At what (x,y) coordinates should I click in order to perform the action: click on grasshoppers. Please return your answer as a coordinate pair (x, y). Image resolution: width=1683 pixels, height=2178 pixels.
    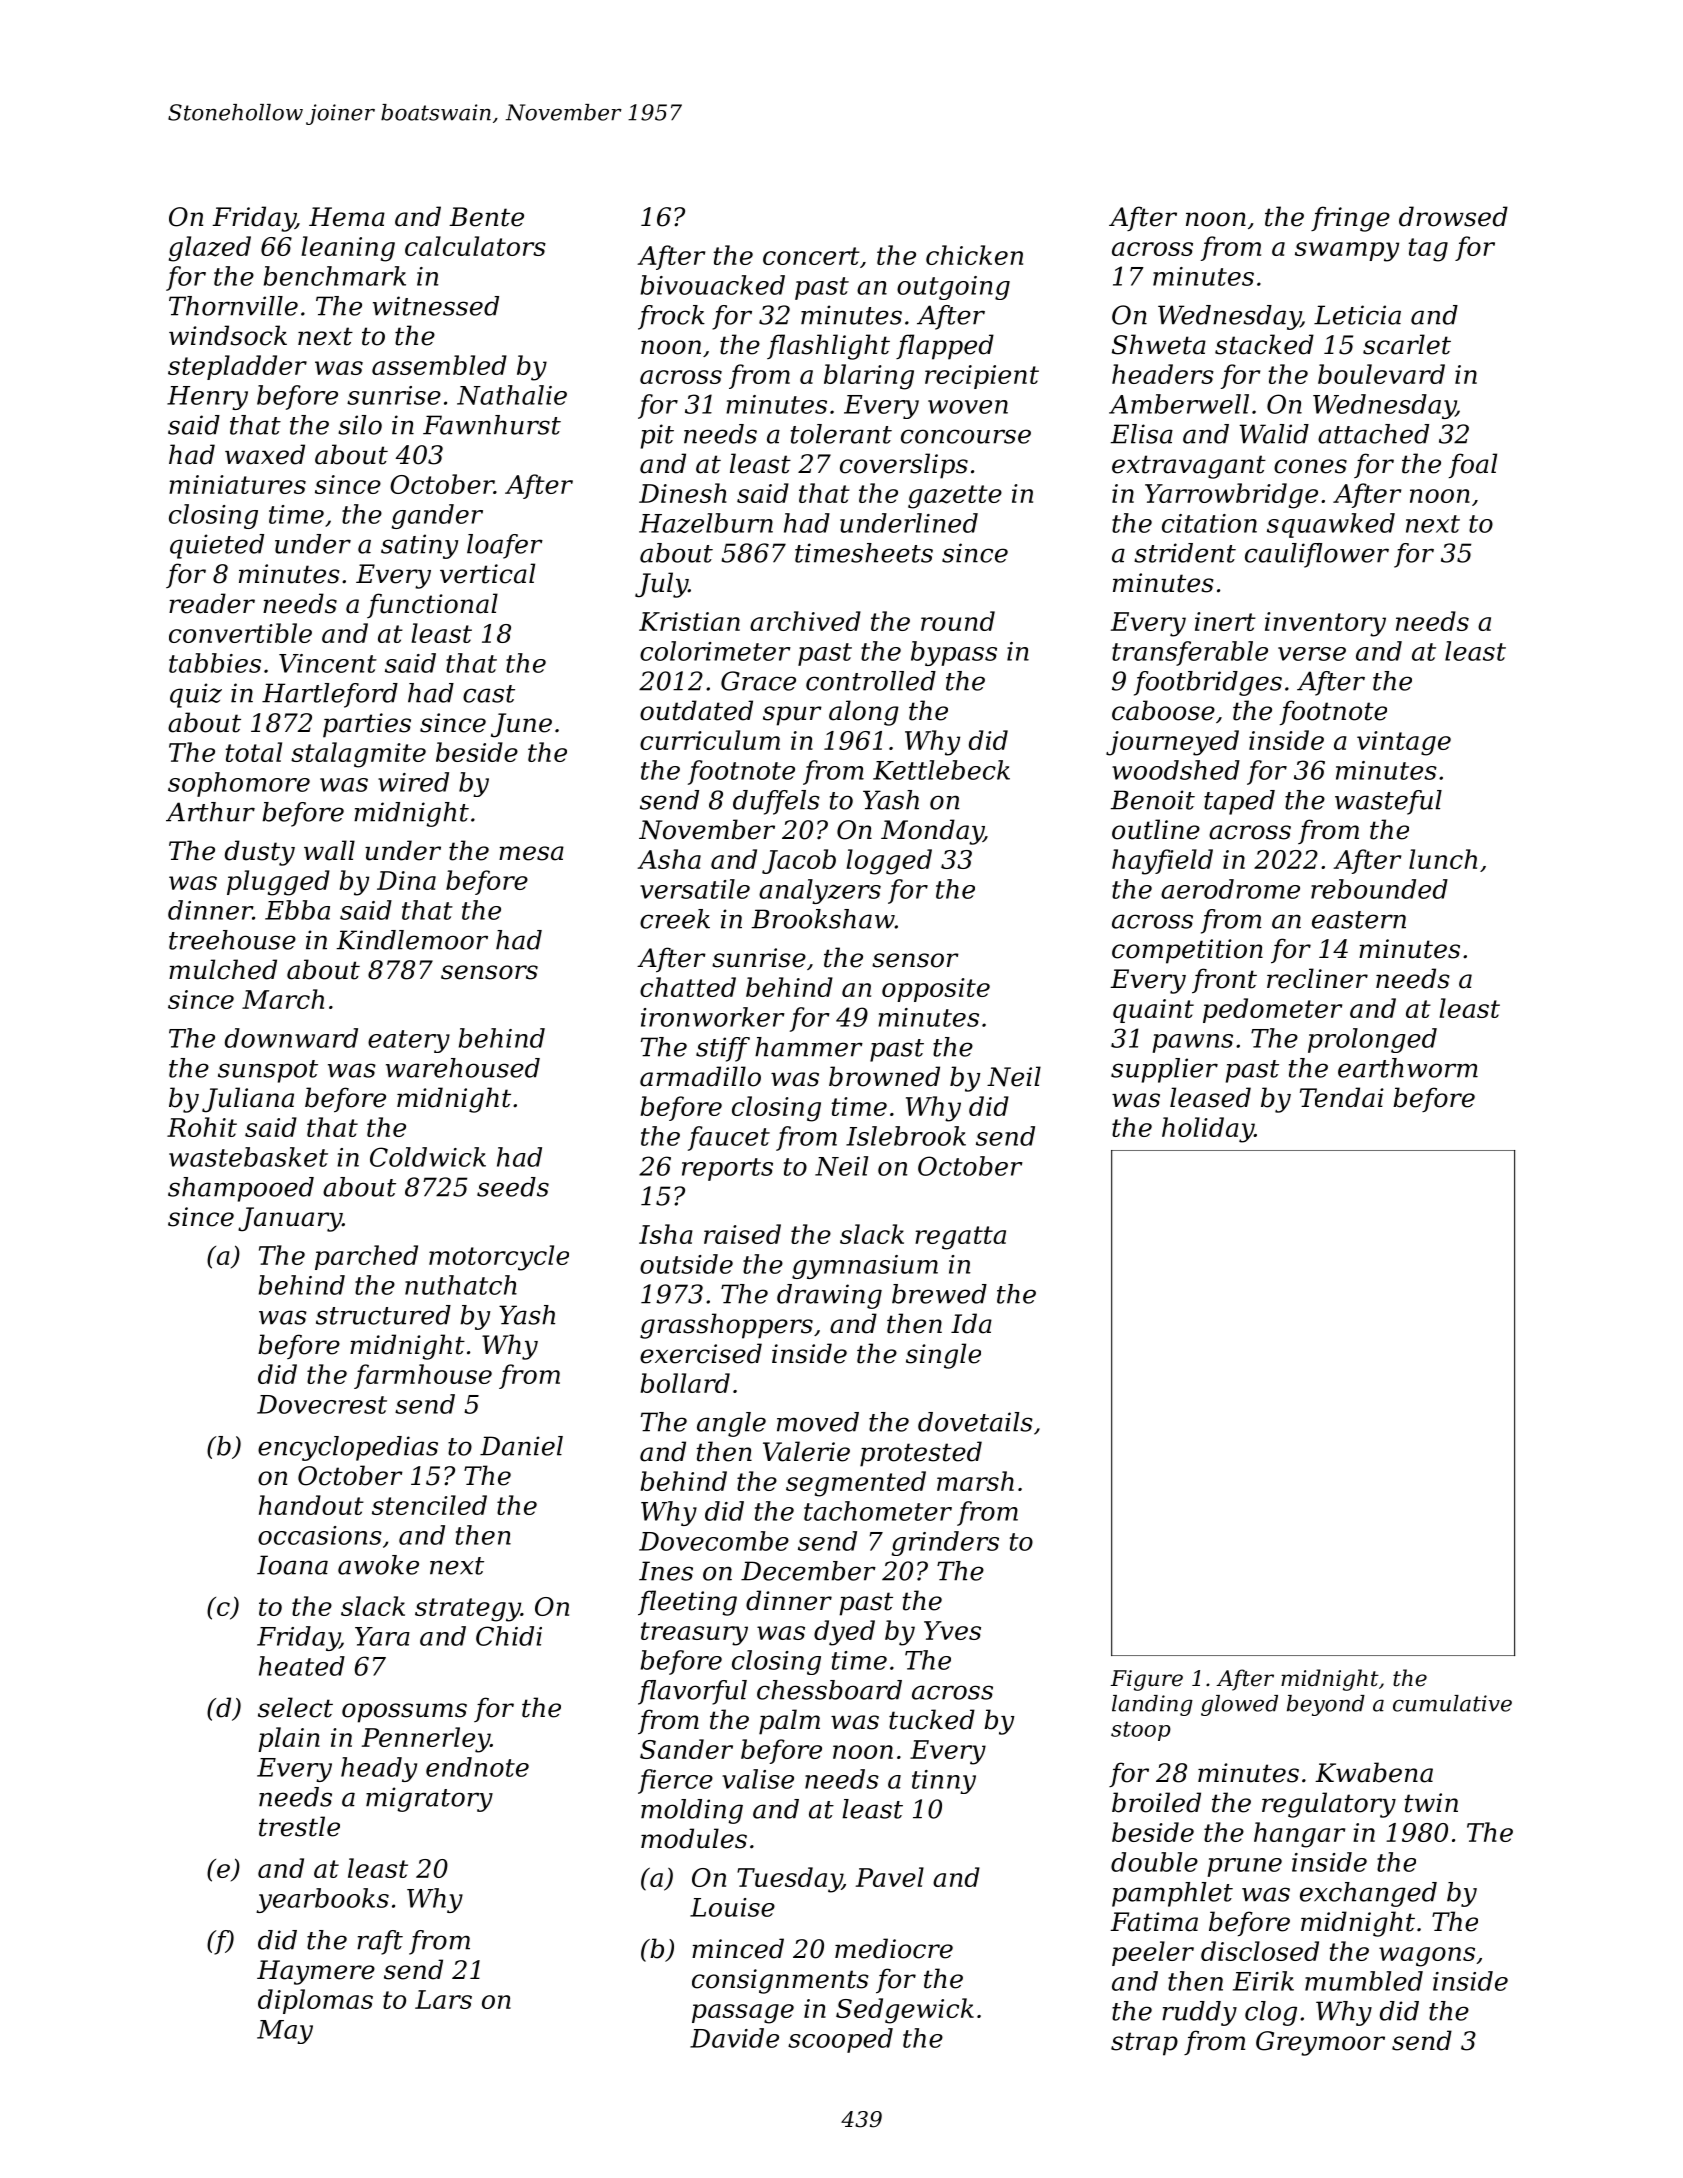
    Looking at the image, I should click on (726, 1326).
